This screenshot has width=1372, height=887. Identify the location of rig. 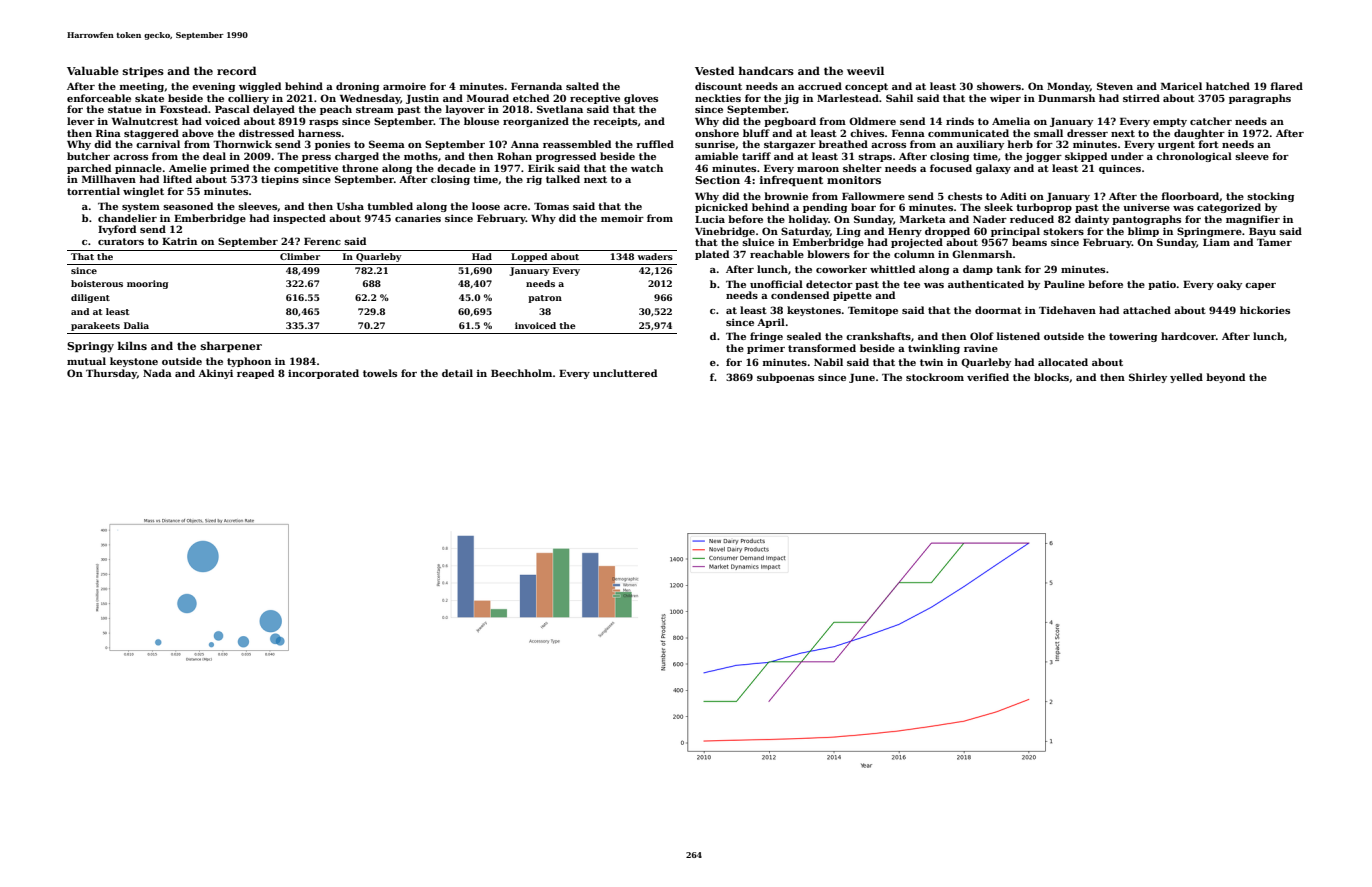
(534, 180).
